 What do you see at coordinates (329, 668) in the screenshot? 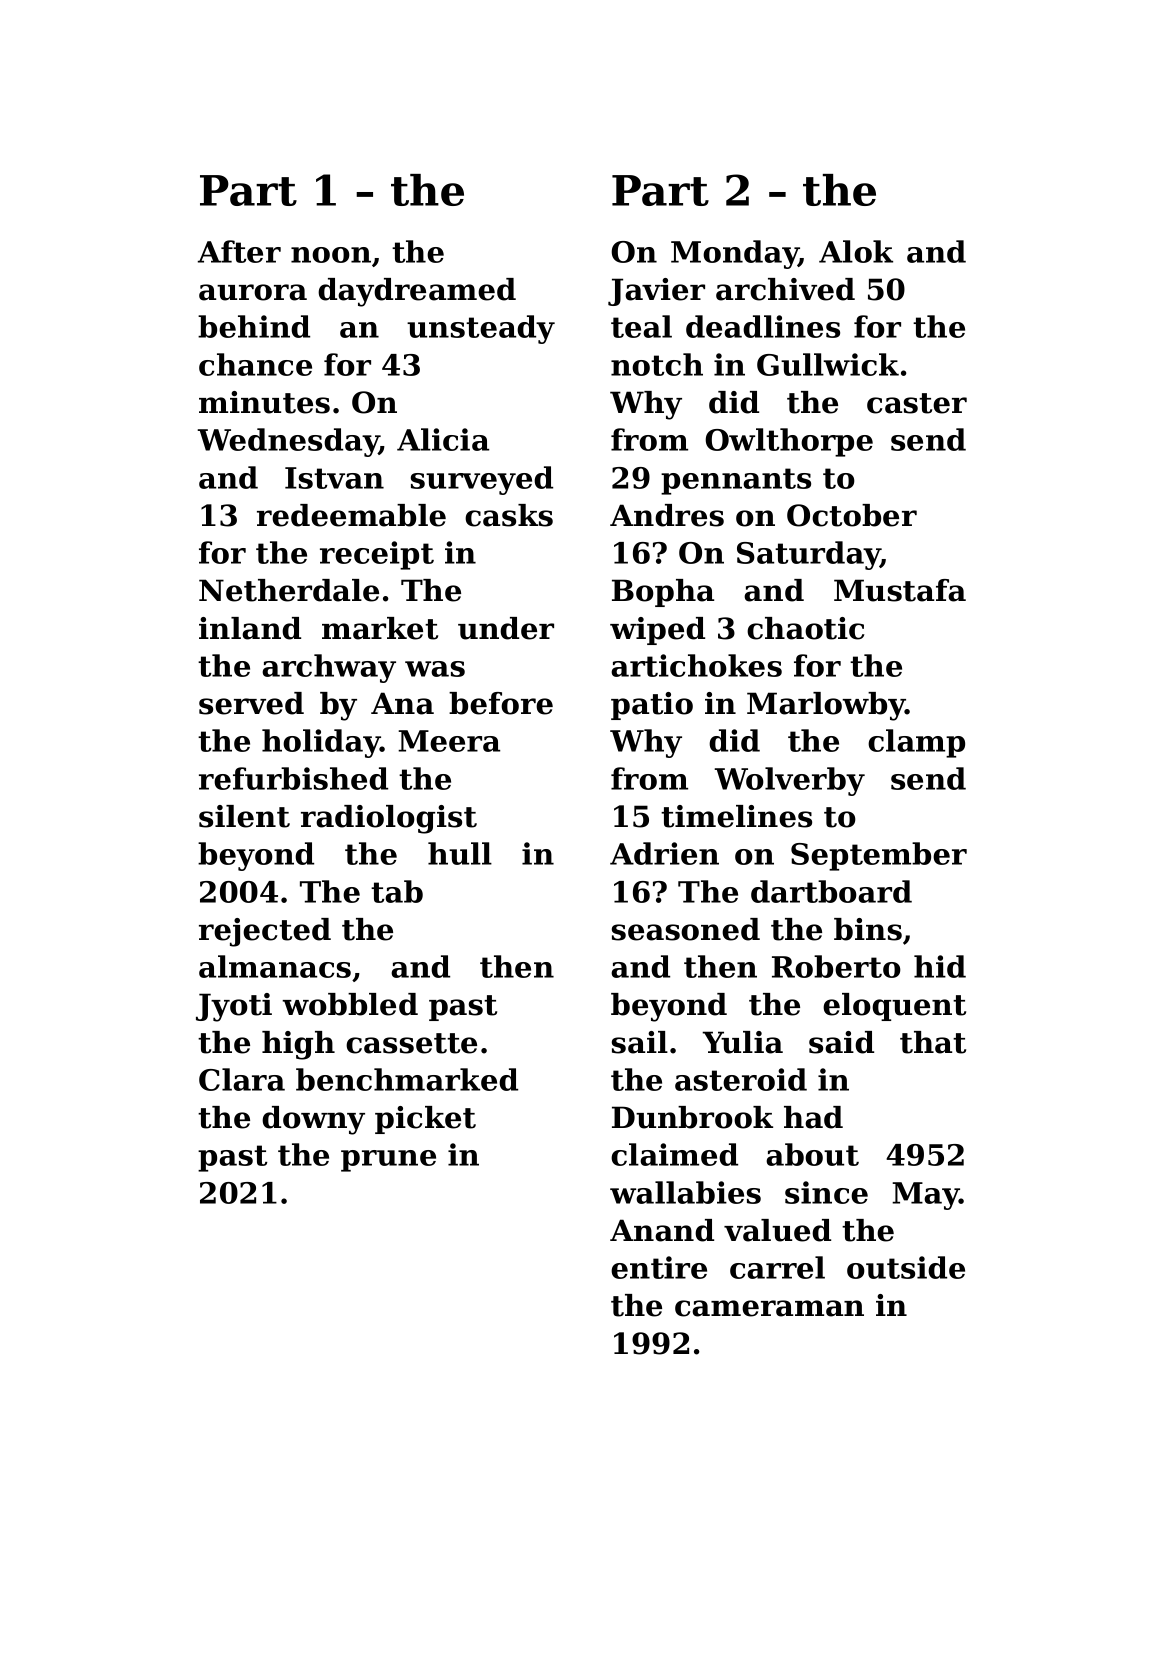
I see `archway` at bounding box center [329, 668].
